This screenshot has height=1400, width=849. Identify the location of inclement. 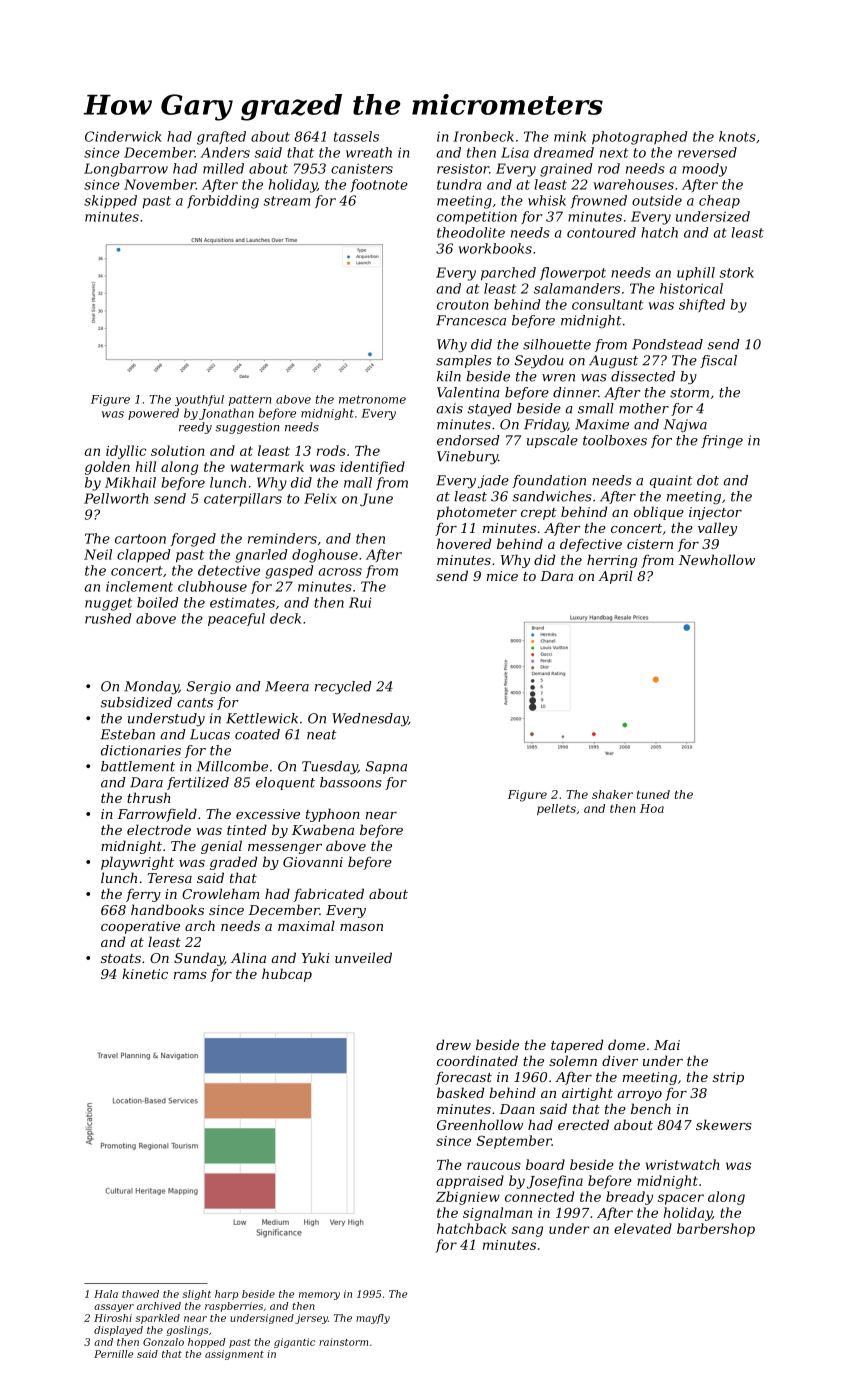
(139, 586).
